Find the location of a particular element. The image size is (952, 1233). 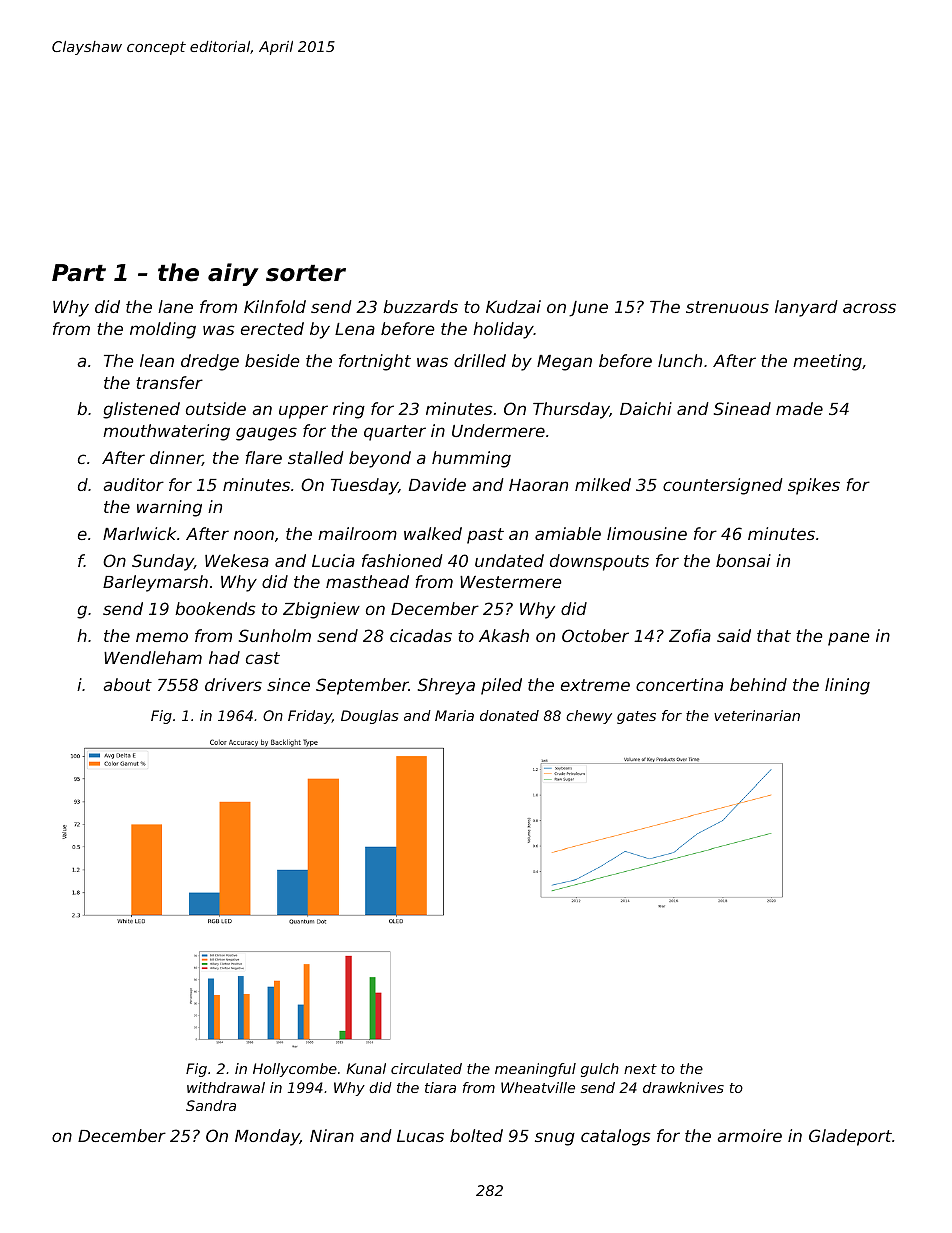

Lucas is located at coordinates (420, 1136).
